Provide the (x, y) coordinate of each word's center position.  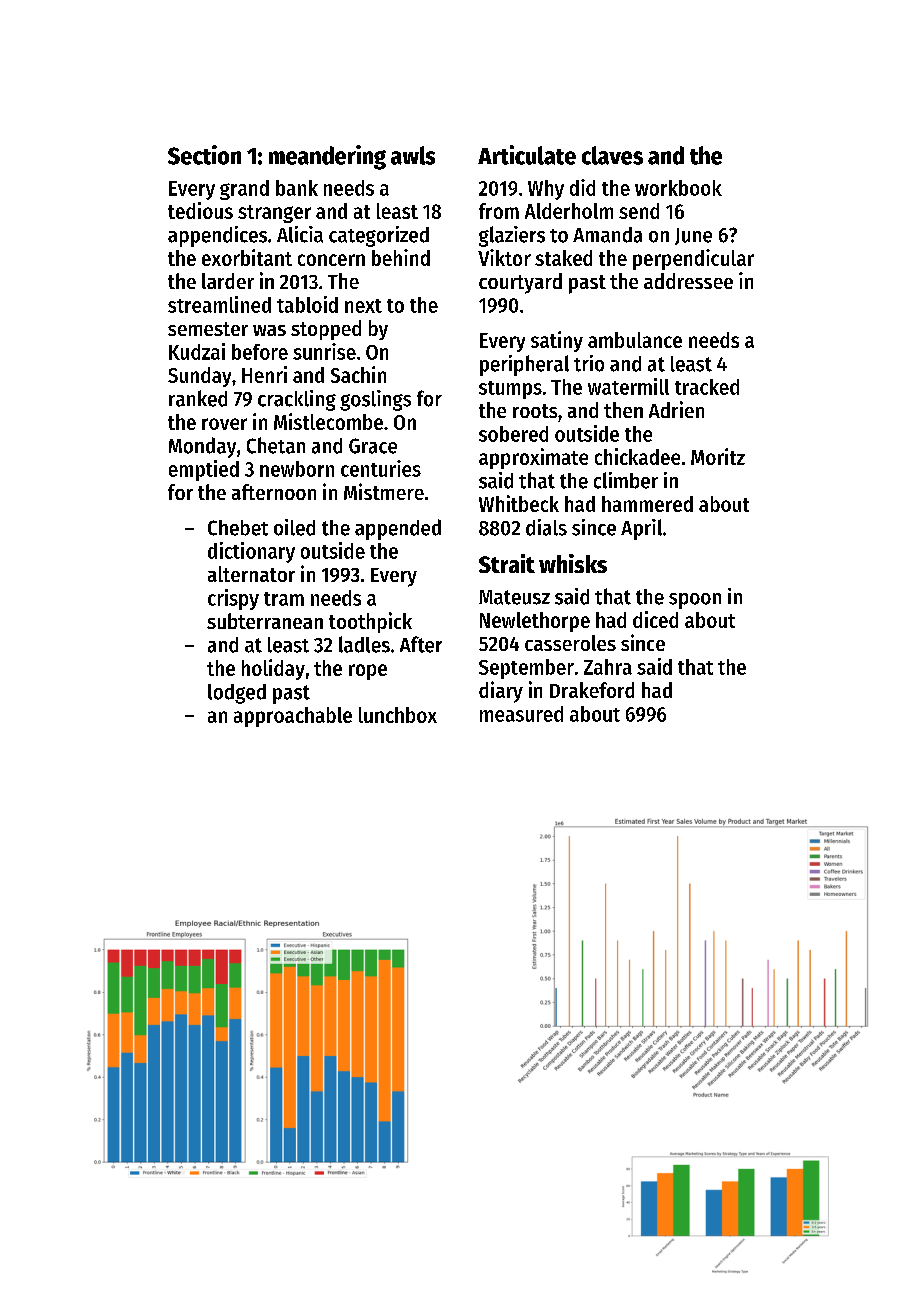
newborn (297, 469)
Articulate (527, 155)
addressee (688, 281)
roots (535, 411)
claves (612, 155)
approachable (293, 717)
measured (521, 714)
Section (204, 155)
